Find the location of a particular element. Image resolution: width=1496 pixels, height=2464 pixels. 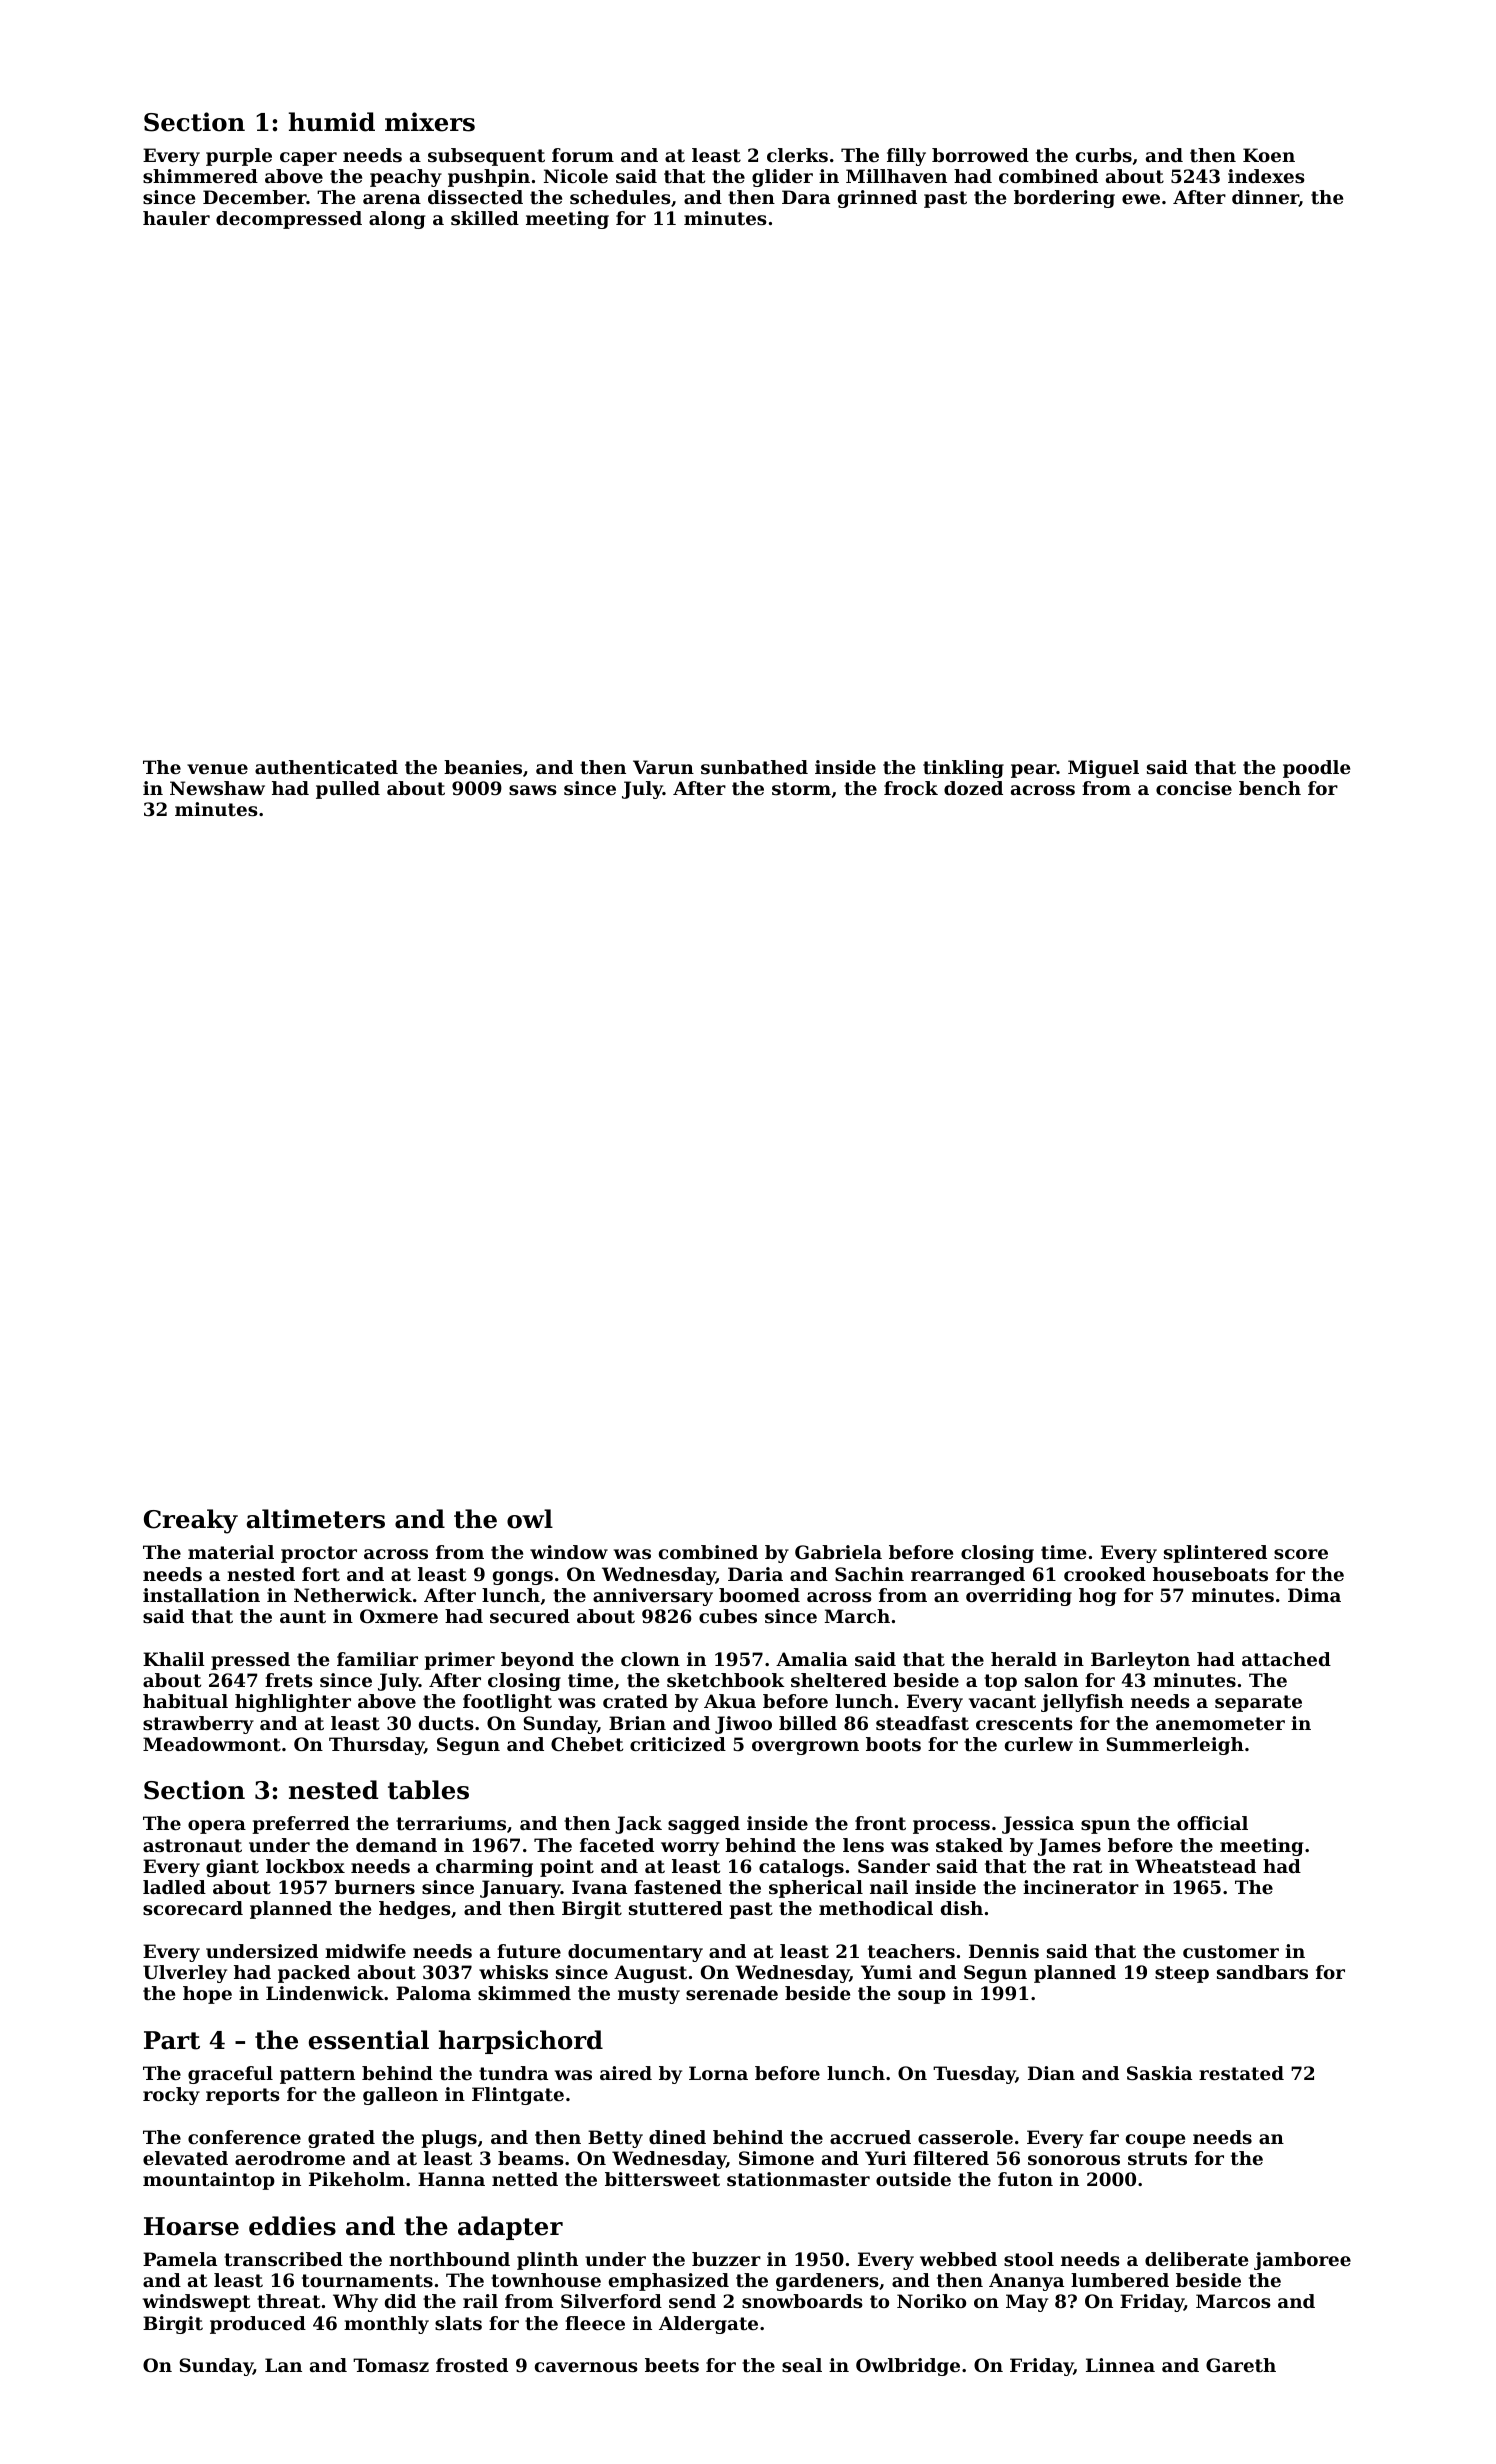

billed is located at coordinates (808, 1723).
